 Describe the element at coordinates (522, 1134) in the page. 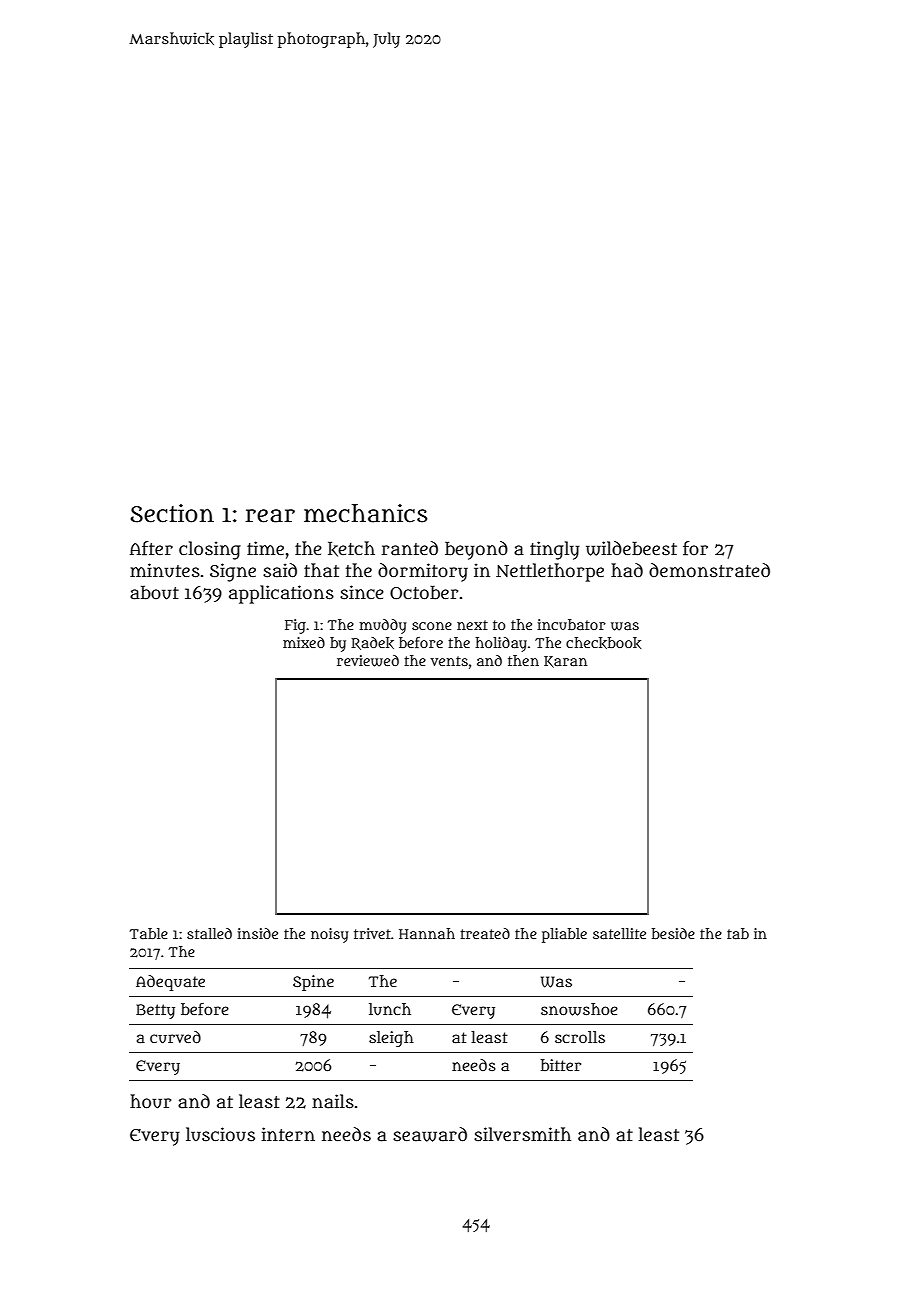

I see `silversmith` at that location.
